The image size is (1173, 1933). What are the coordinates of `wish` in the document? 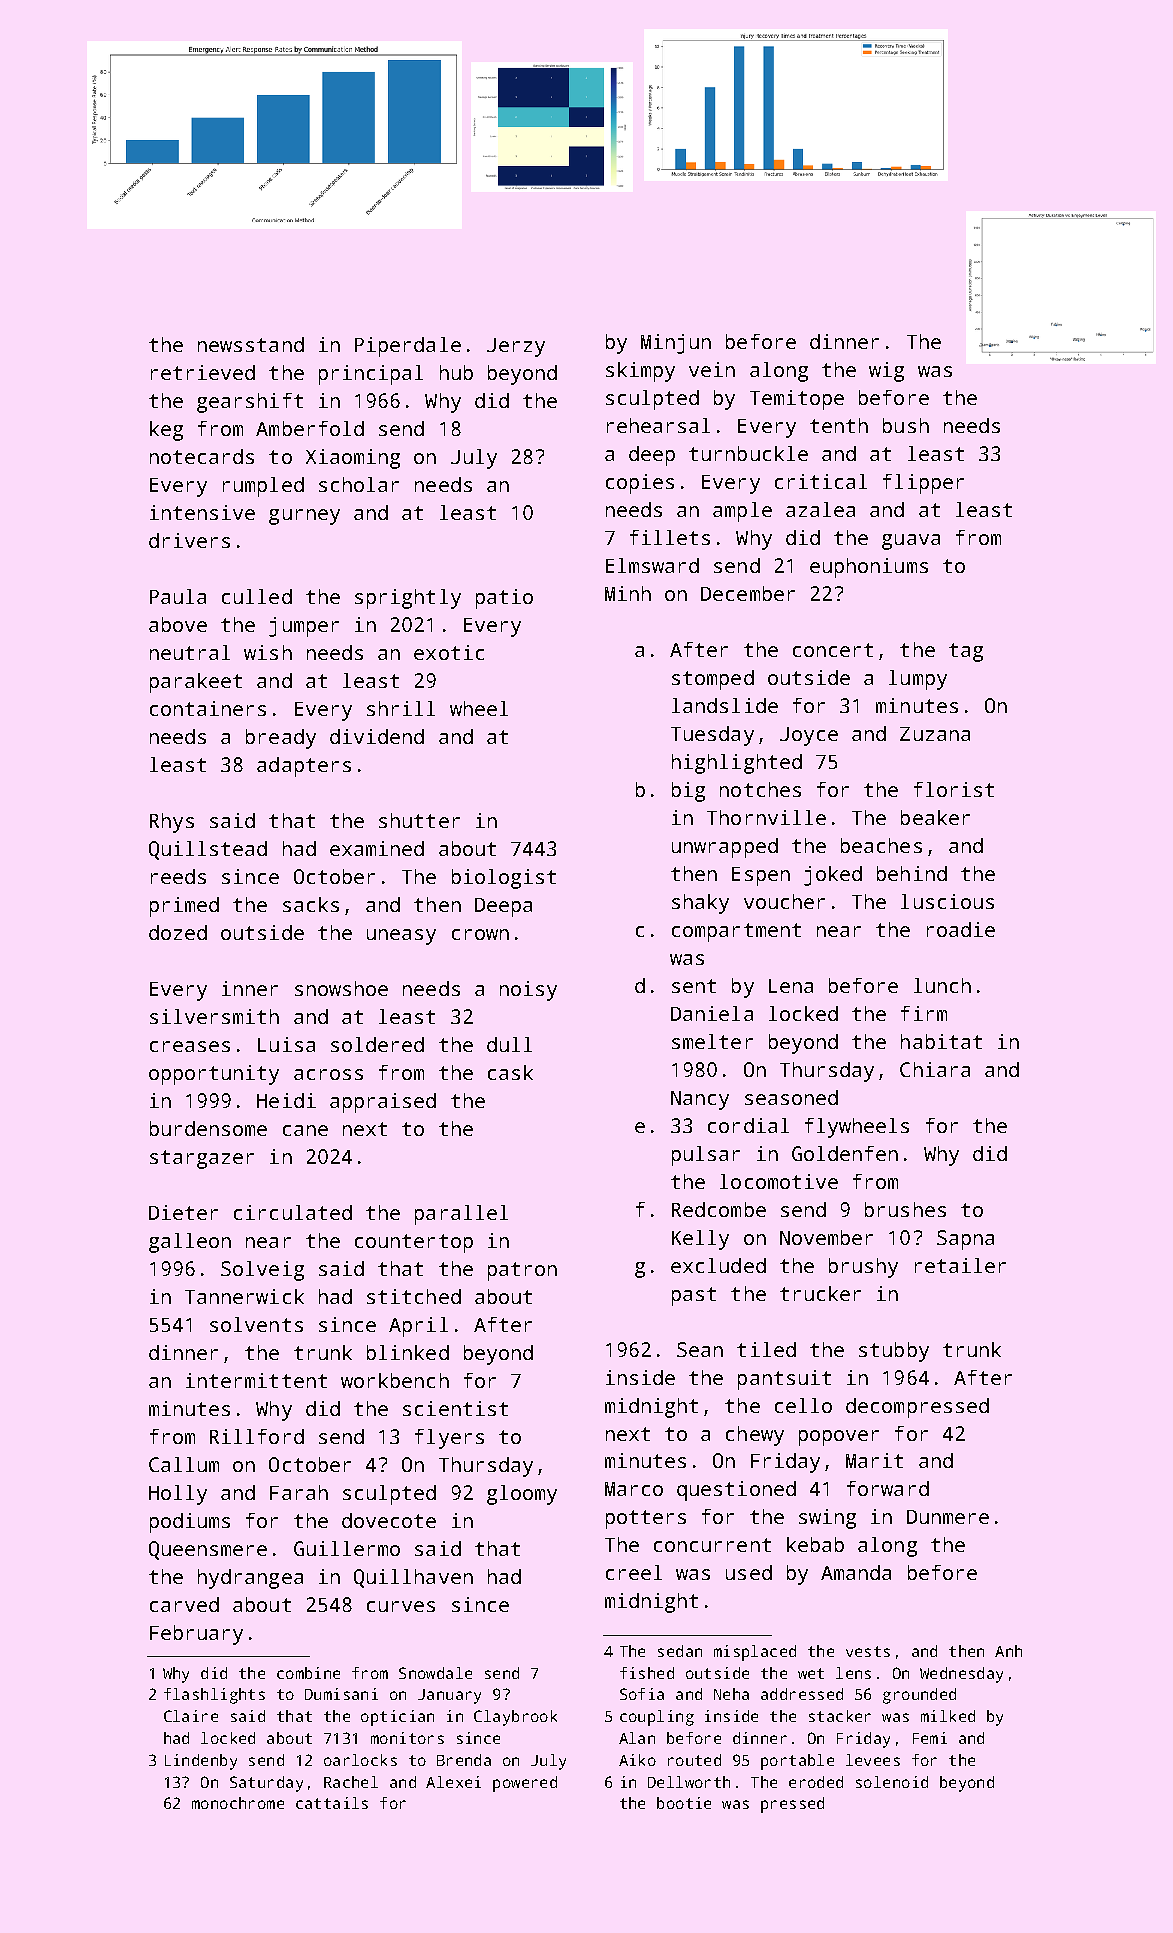 It's located at (268, 652).
